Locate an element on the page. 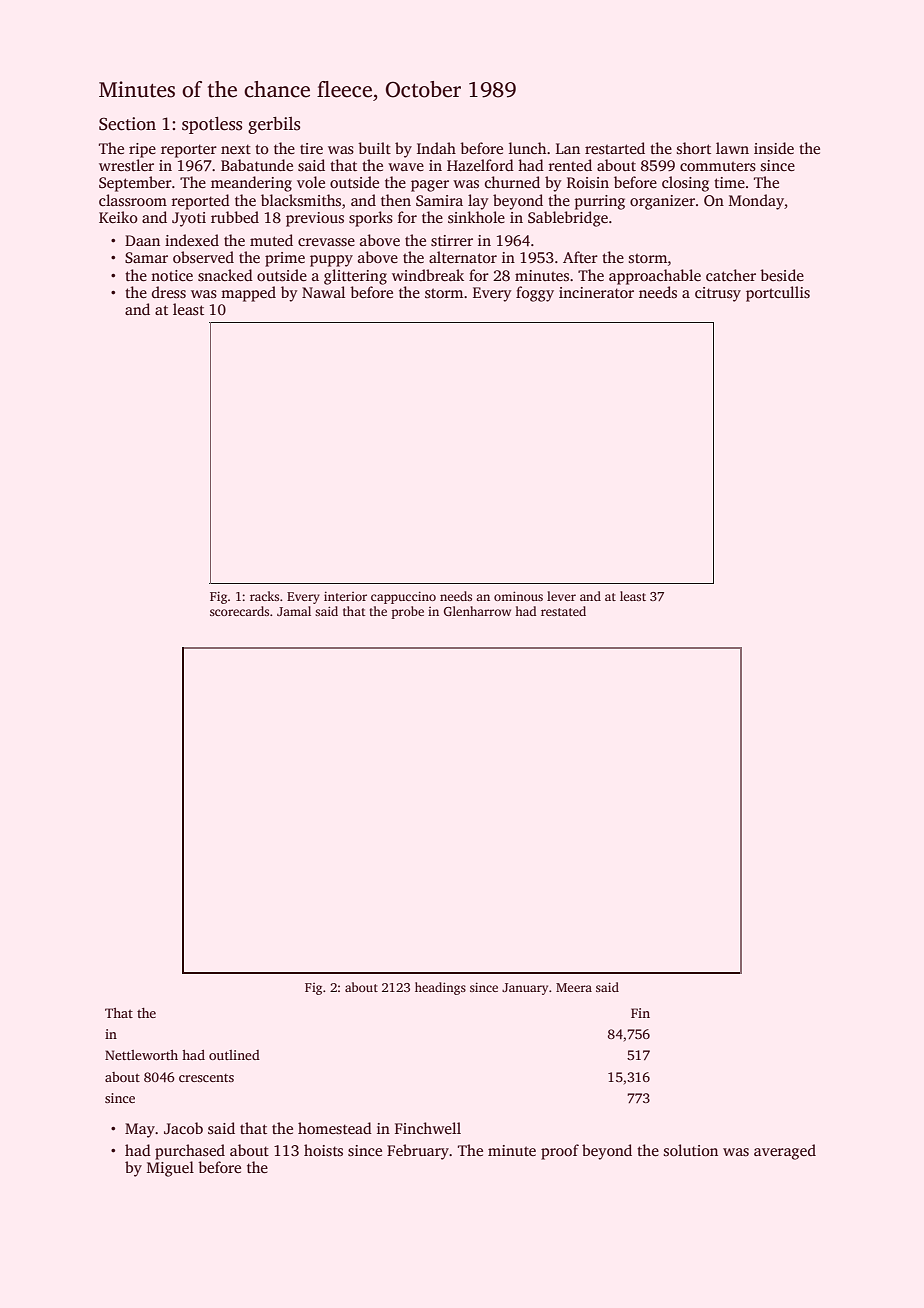 This document has width=924, height=1308. gerbils is located at coordinates (274, 125).
